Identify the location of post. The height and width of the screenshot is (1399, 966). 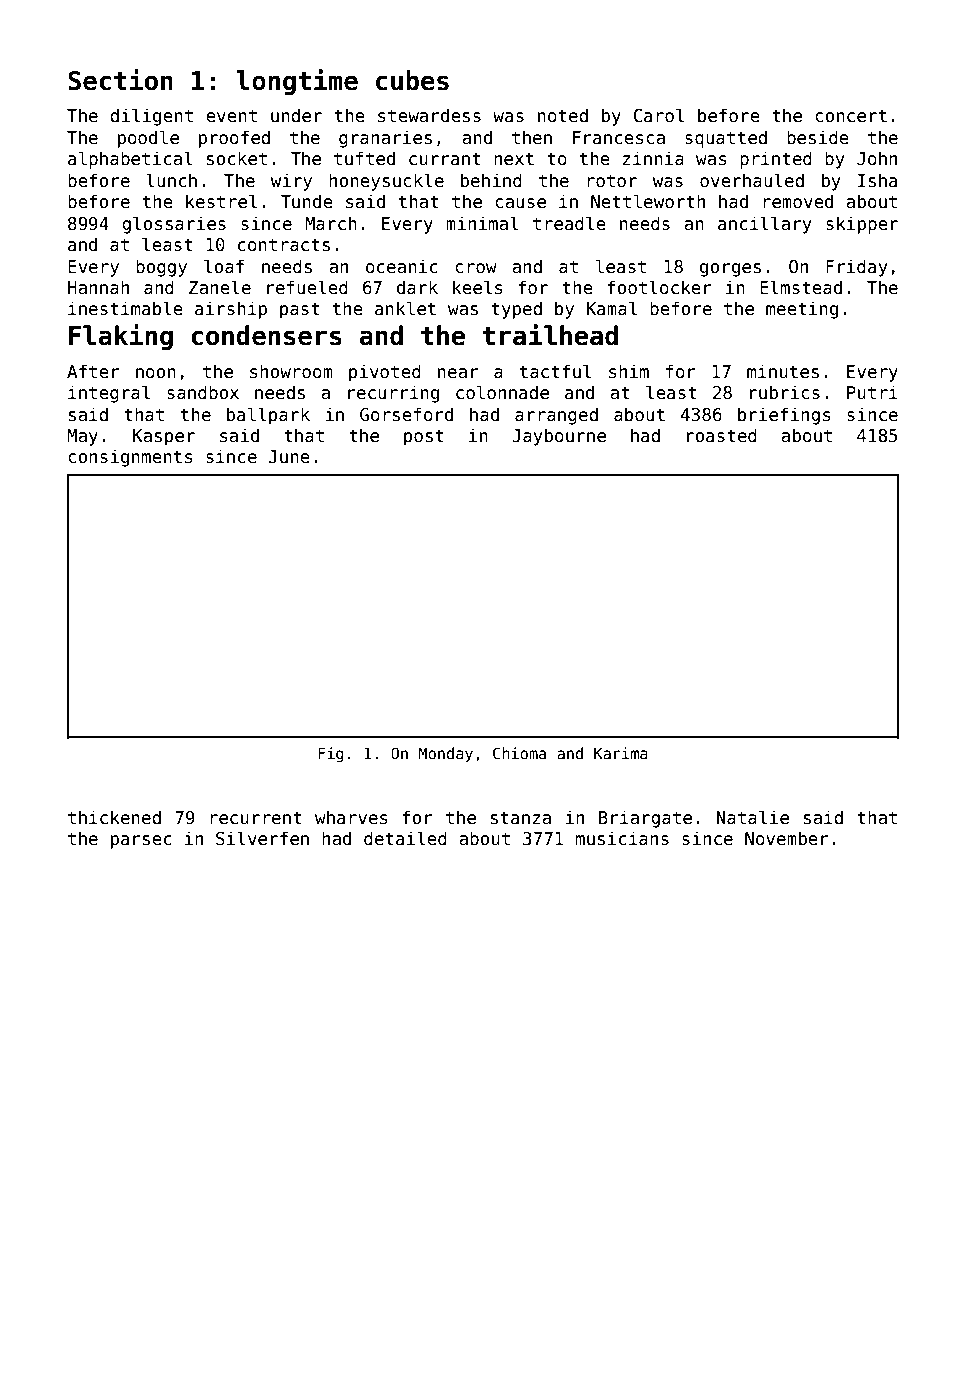
(424, 437).
